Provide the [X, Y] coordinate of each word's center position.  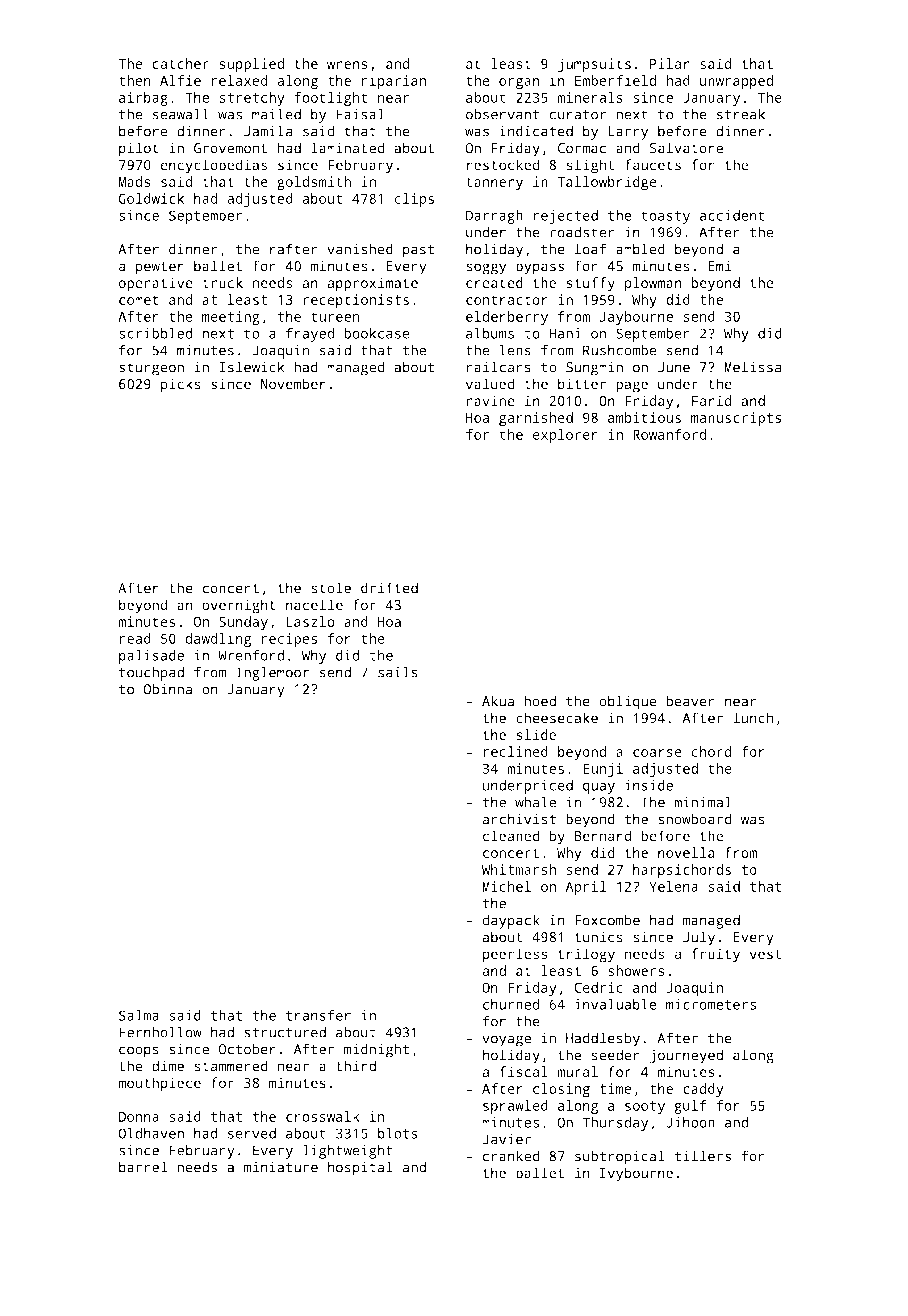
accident [732, 215]
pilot [139, 149]
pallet [540, 1174]
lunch [753, 718]
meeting [231, 318]
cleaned [511, 836]
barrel [143, 1167]
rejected [565, 217]
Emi [719, 266]
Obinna [167, 689]
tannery [494, 184]
